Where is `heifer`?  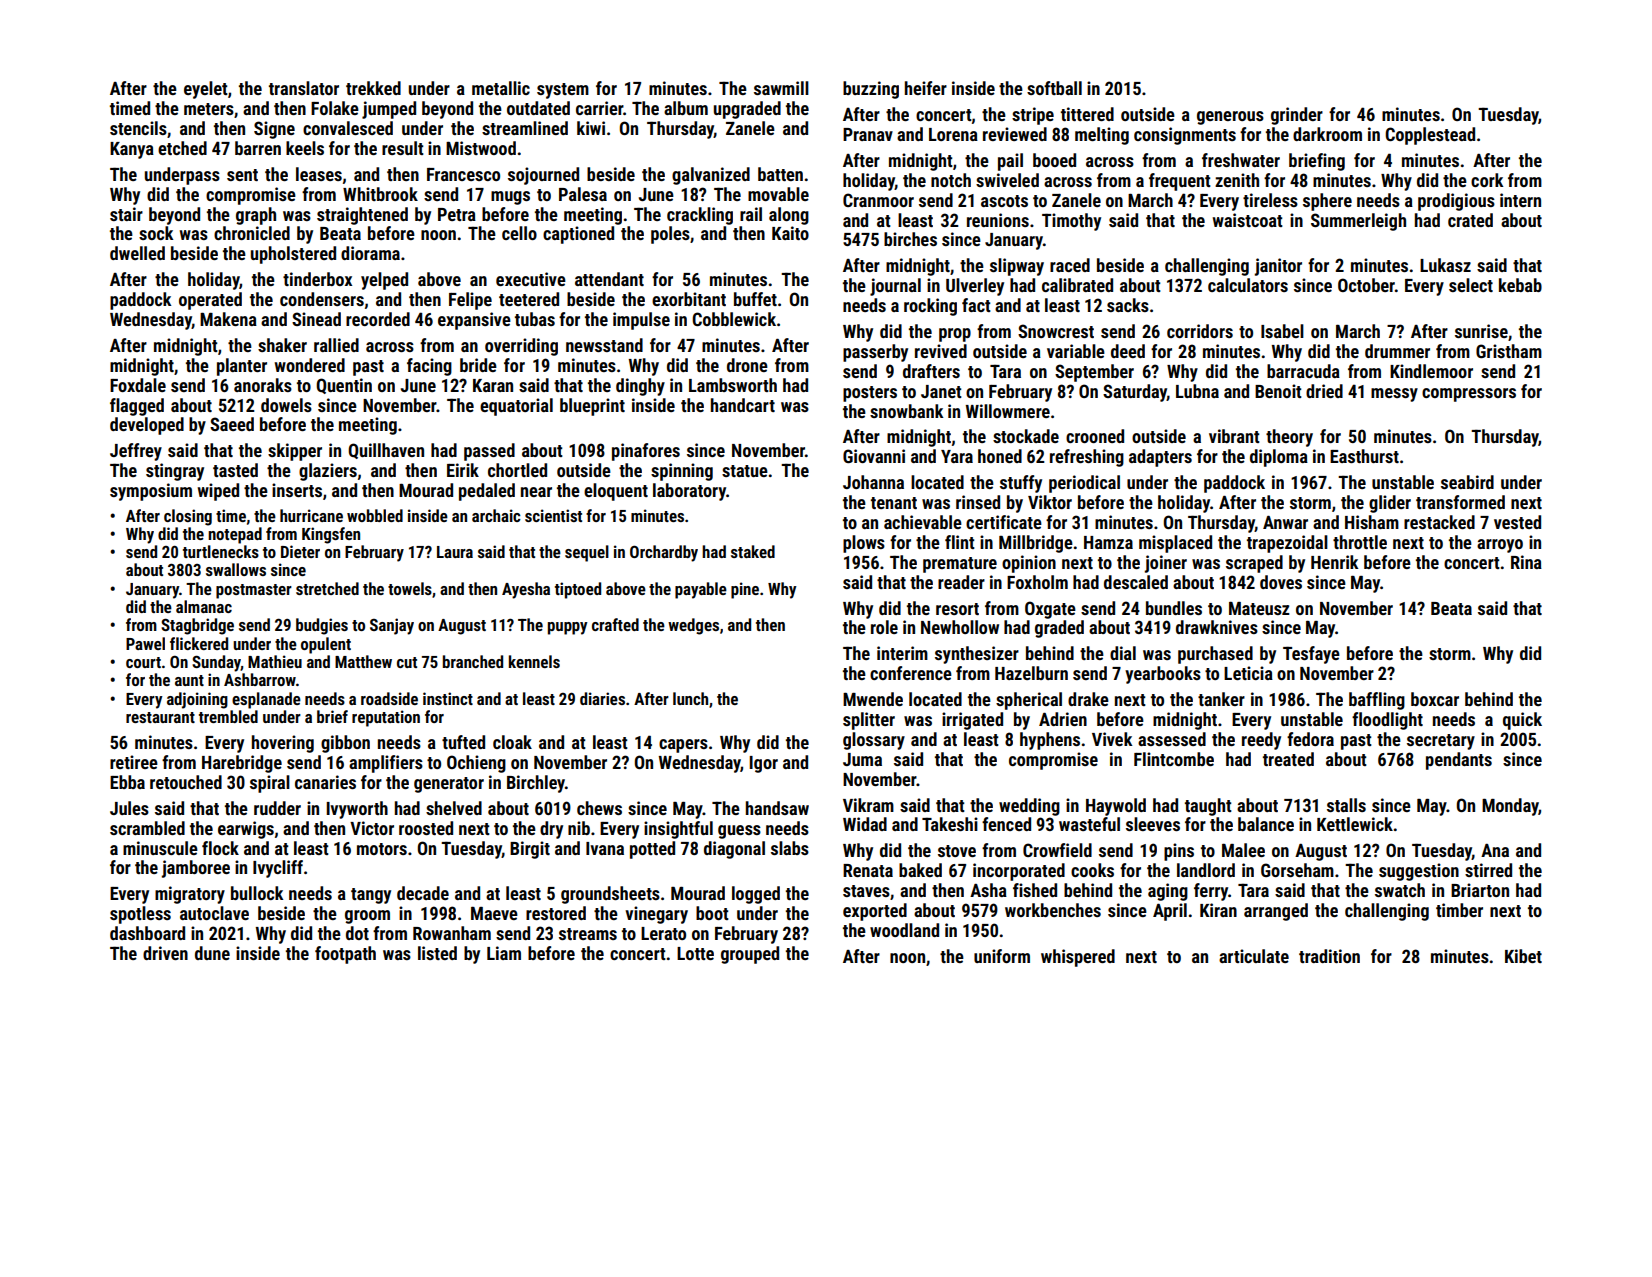 heifer is located at coordinates (926, 88).
